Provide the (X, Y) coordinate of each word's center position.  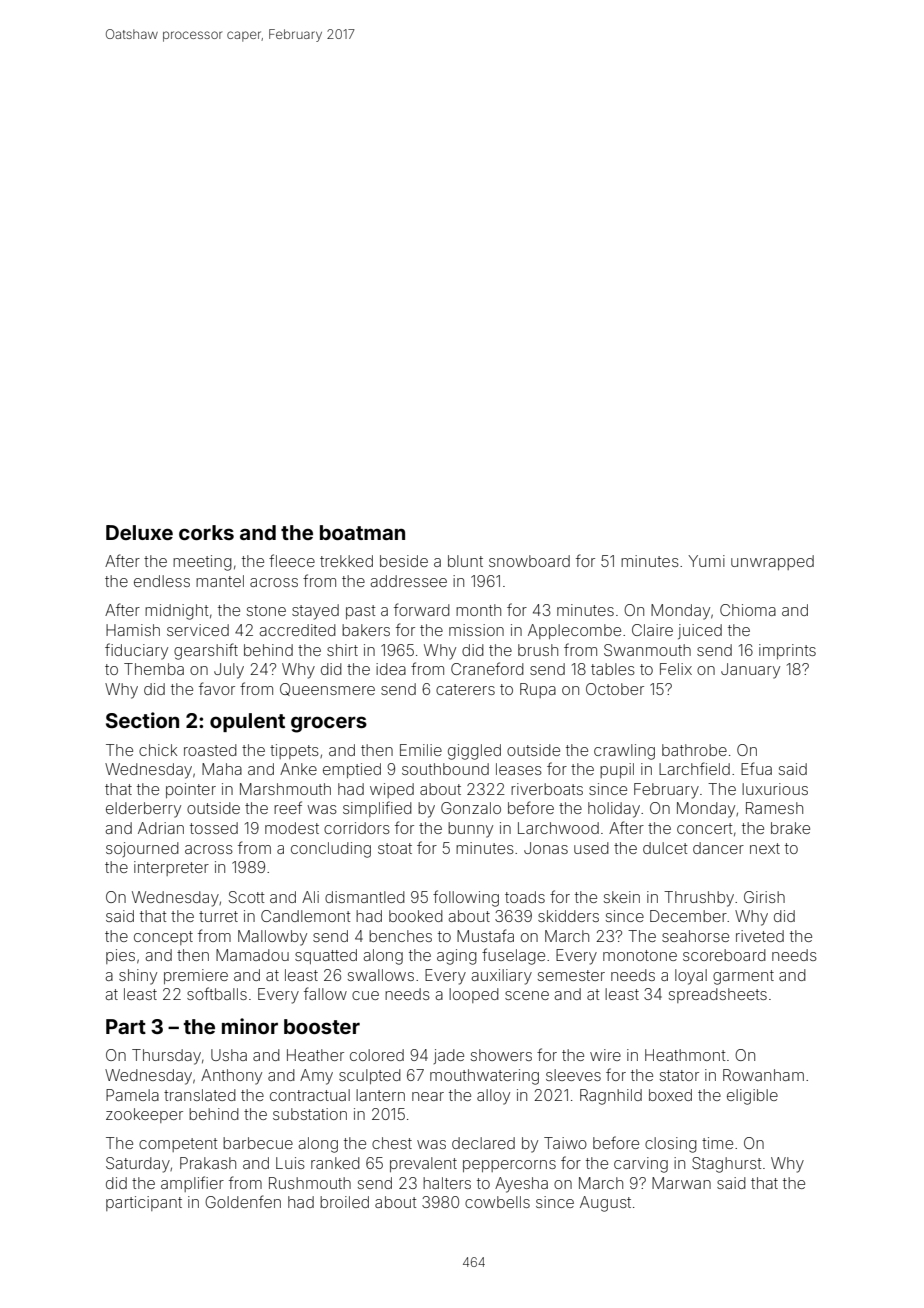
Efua (756, 768)
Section (142, 720)
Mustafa (485, 935)
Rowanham (763, 1075)
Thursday (166, 1057)
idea (391, 669)
